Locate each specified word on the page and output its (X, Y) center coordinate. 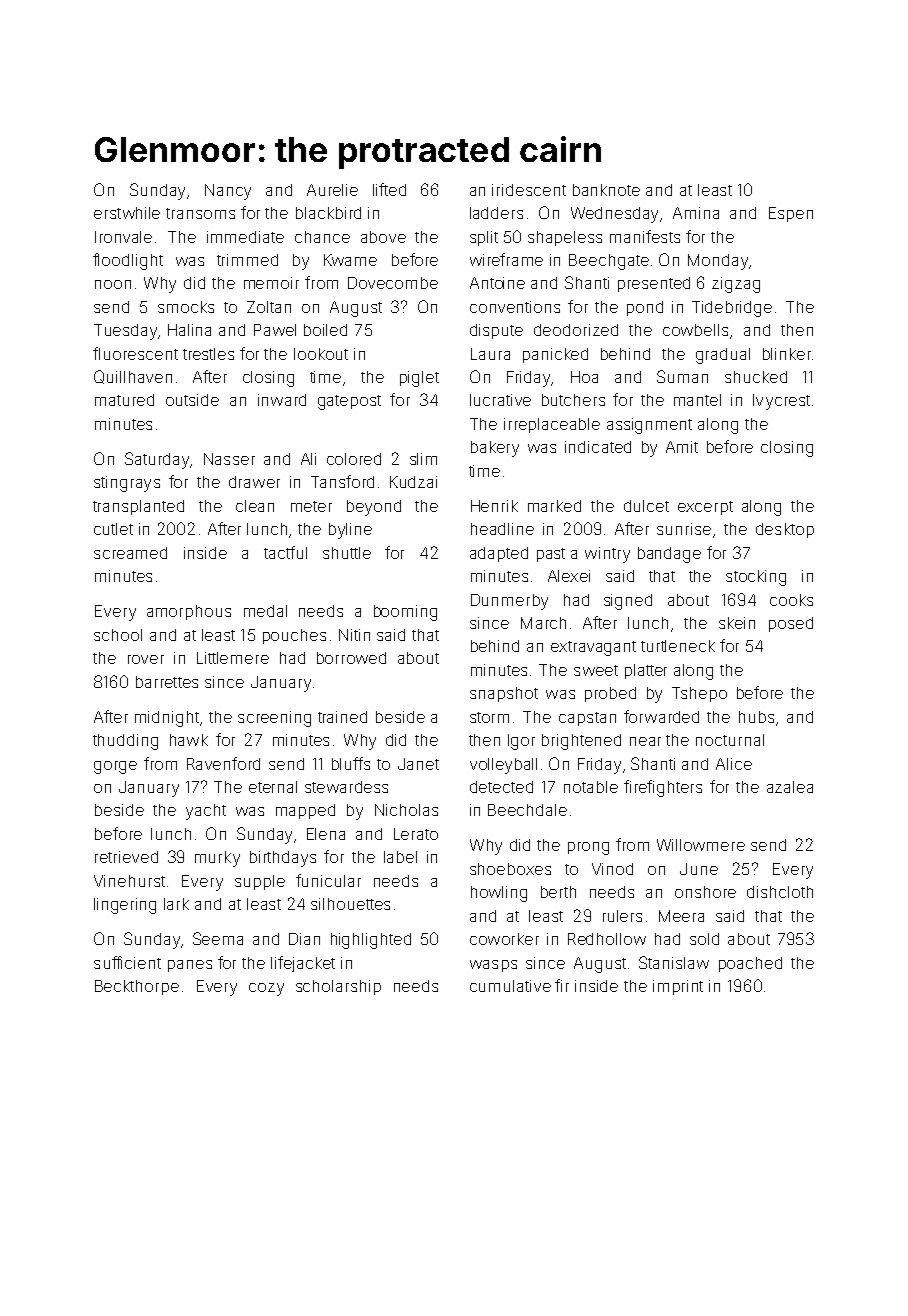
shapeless (565, 238)
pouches (294, 636)
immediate (245, 237)
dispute (496, 331)
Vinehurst (129, 881)
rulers (622, 916)
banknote (606, 190)
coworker (504, 939)
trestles (208, 354)
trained (342, 717)
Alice (734, 764)
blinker (787, 354)
